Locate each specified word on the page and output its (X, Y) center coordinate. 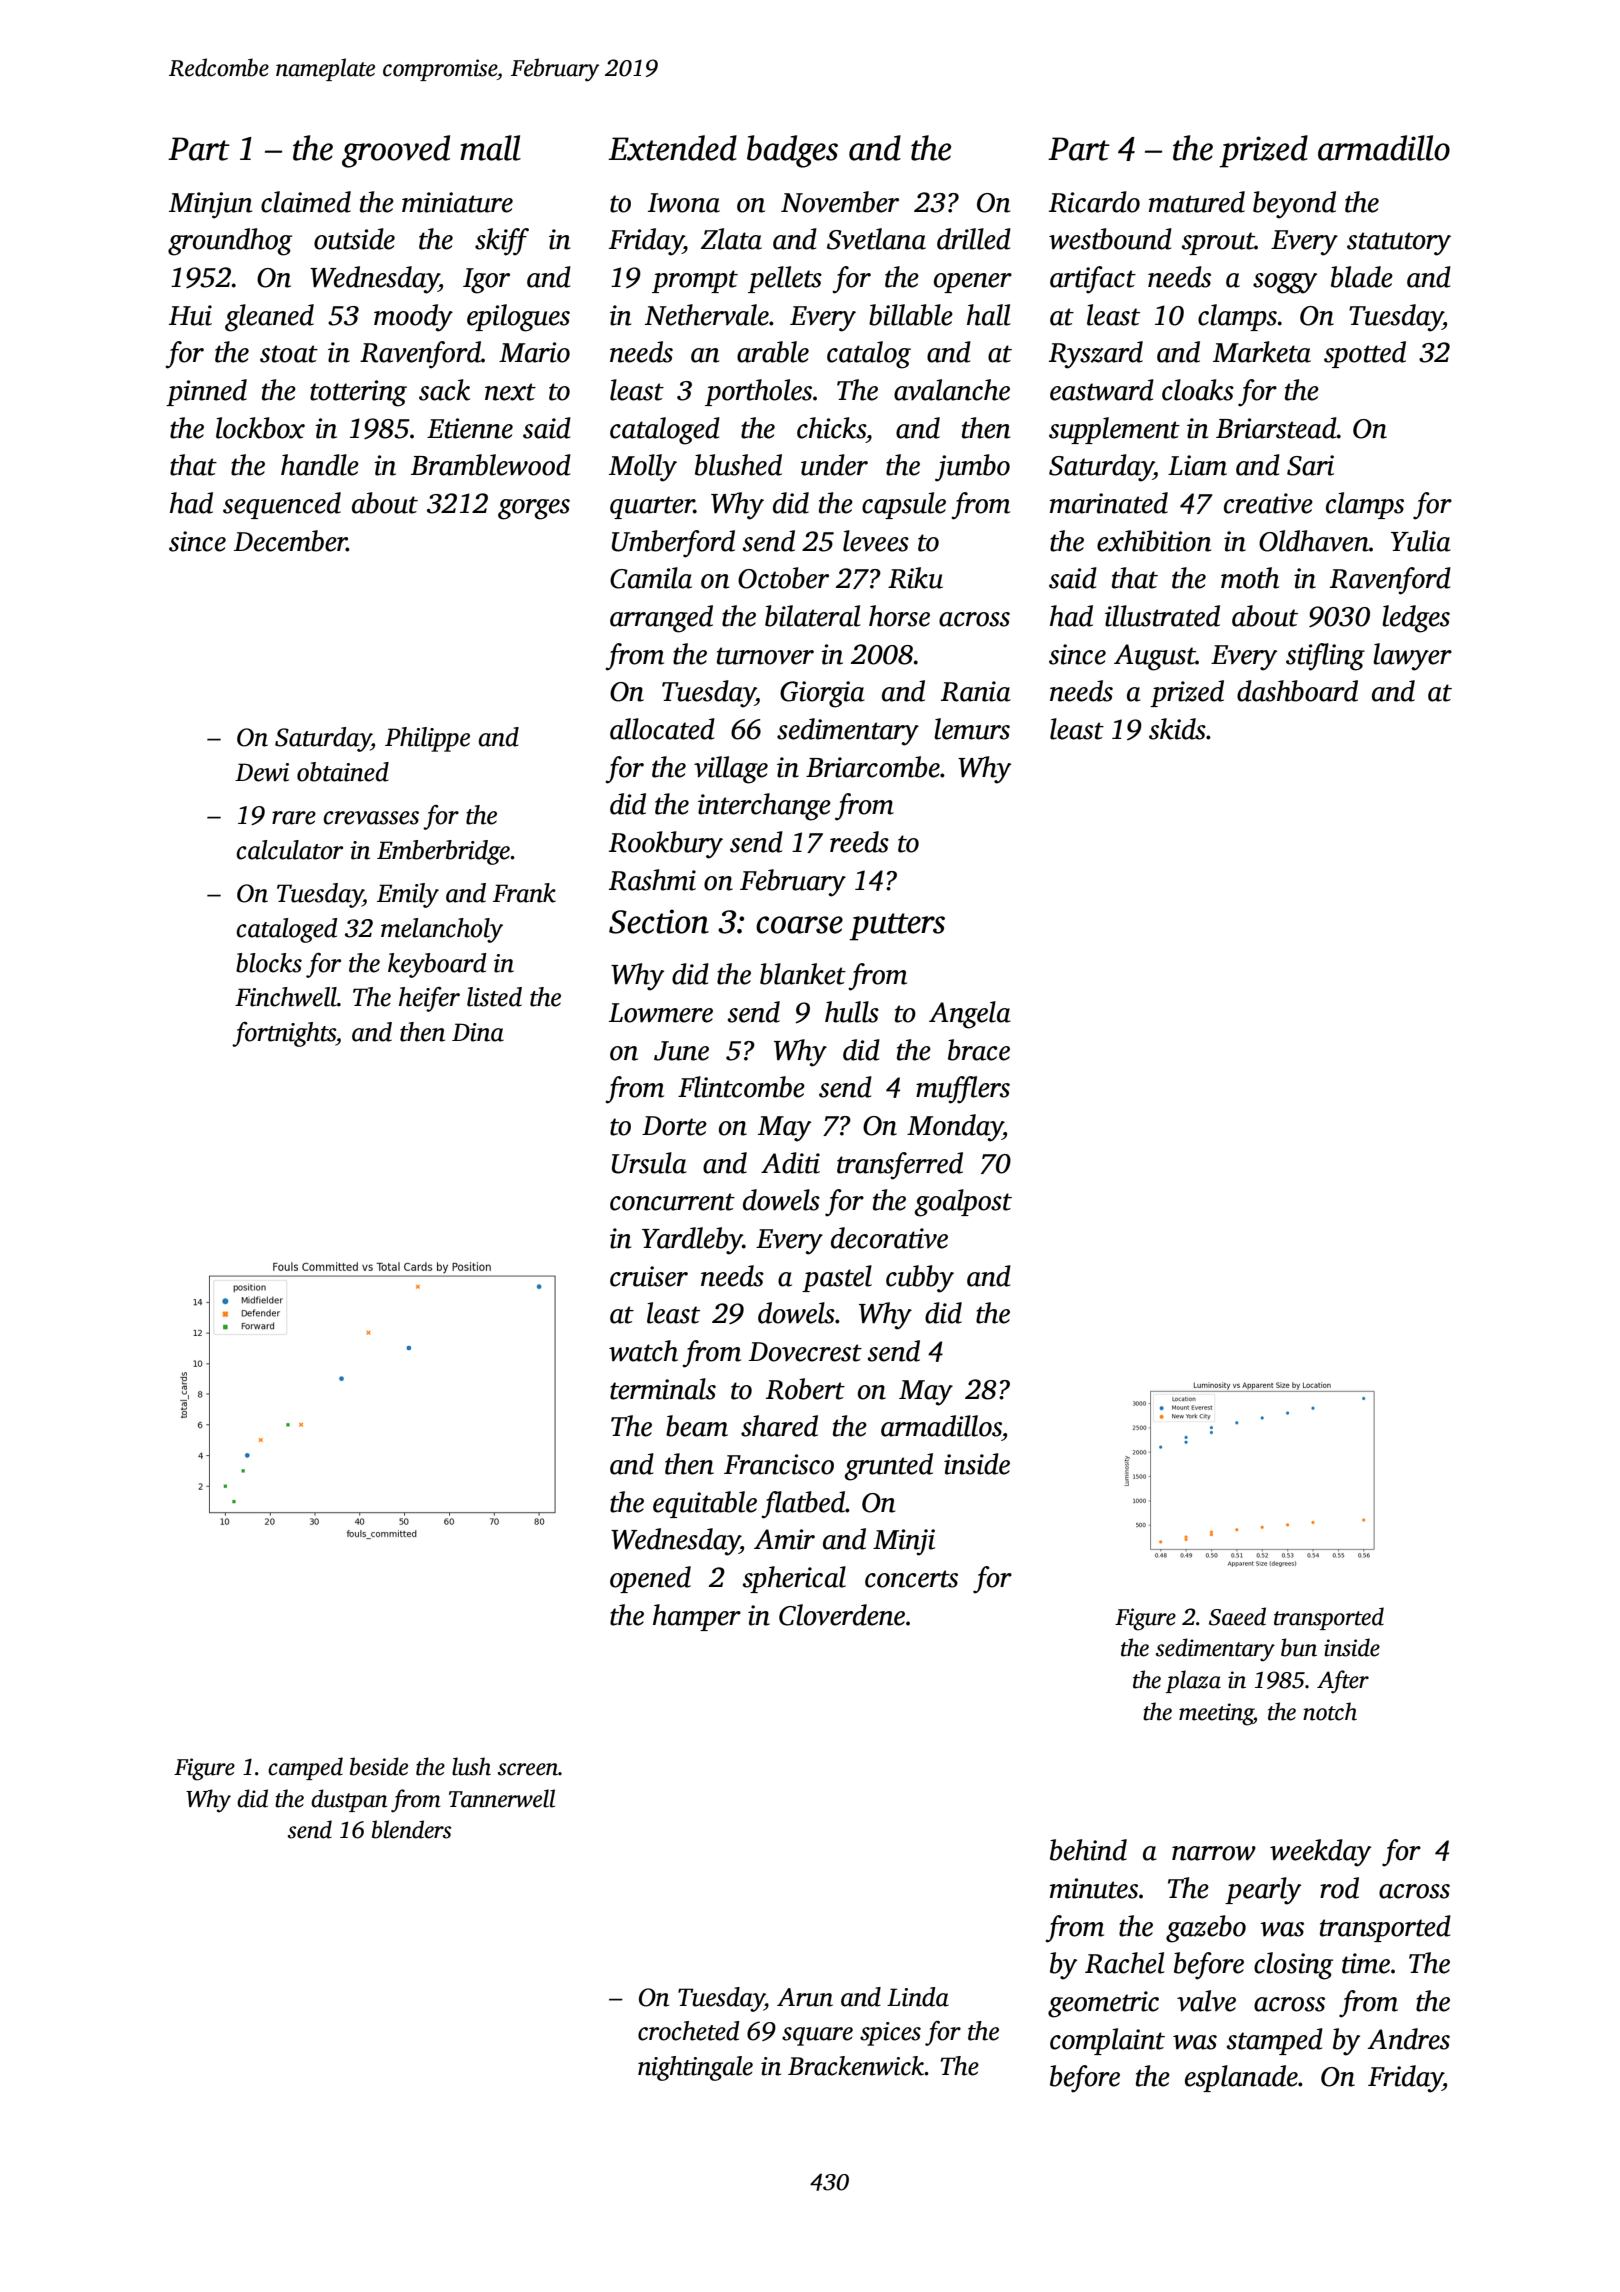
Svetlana (876, 239)
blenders (411, 1829)
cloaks (1198, 390)
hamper (697, 1617)
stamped (1274, 2041)
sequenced (282, 505)
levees (876, 541)
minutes (1094, 1888)
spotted (1365, 354)
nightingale (695, 2068)
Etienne (470, 428)
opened (650, 1579)
